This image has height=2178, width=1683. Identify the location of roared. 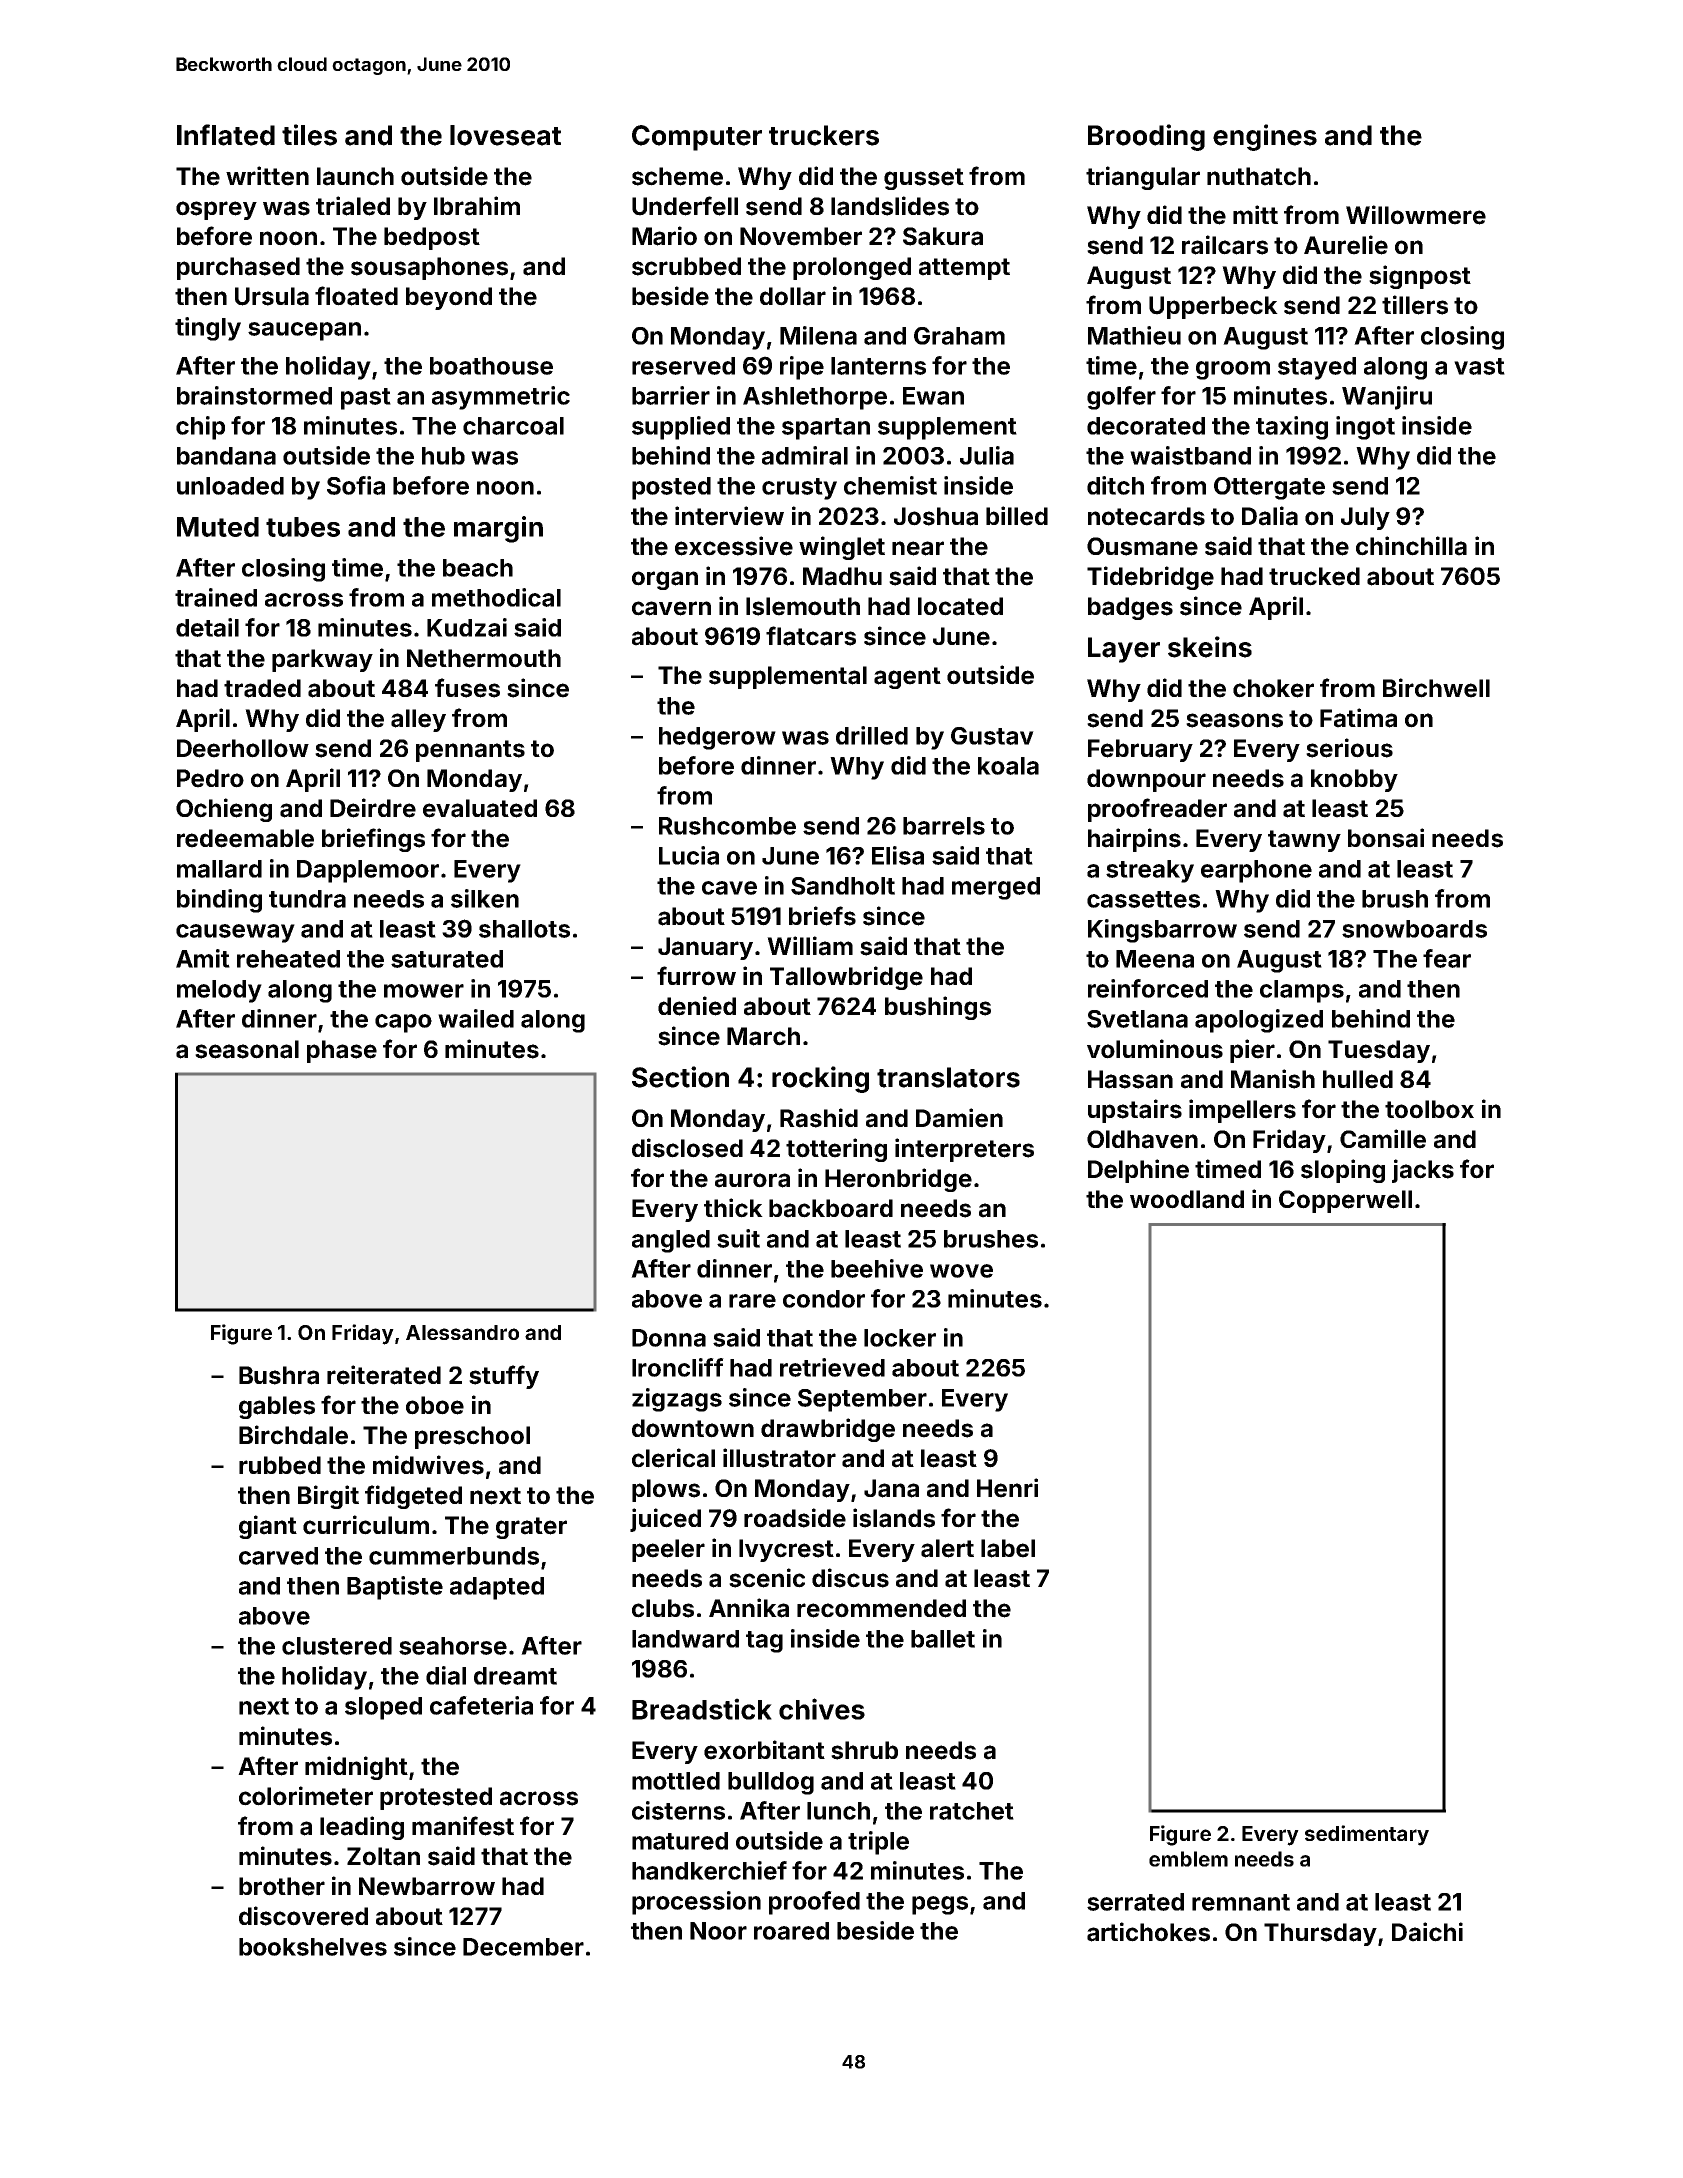
(791, 1931).
